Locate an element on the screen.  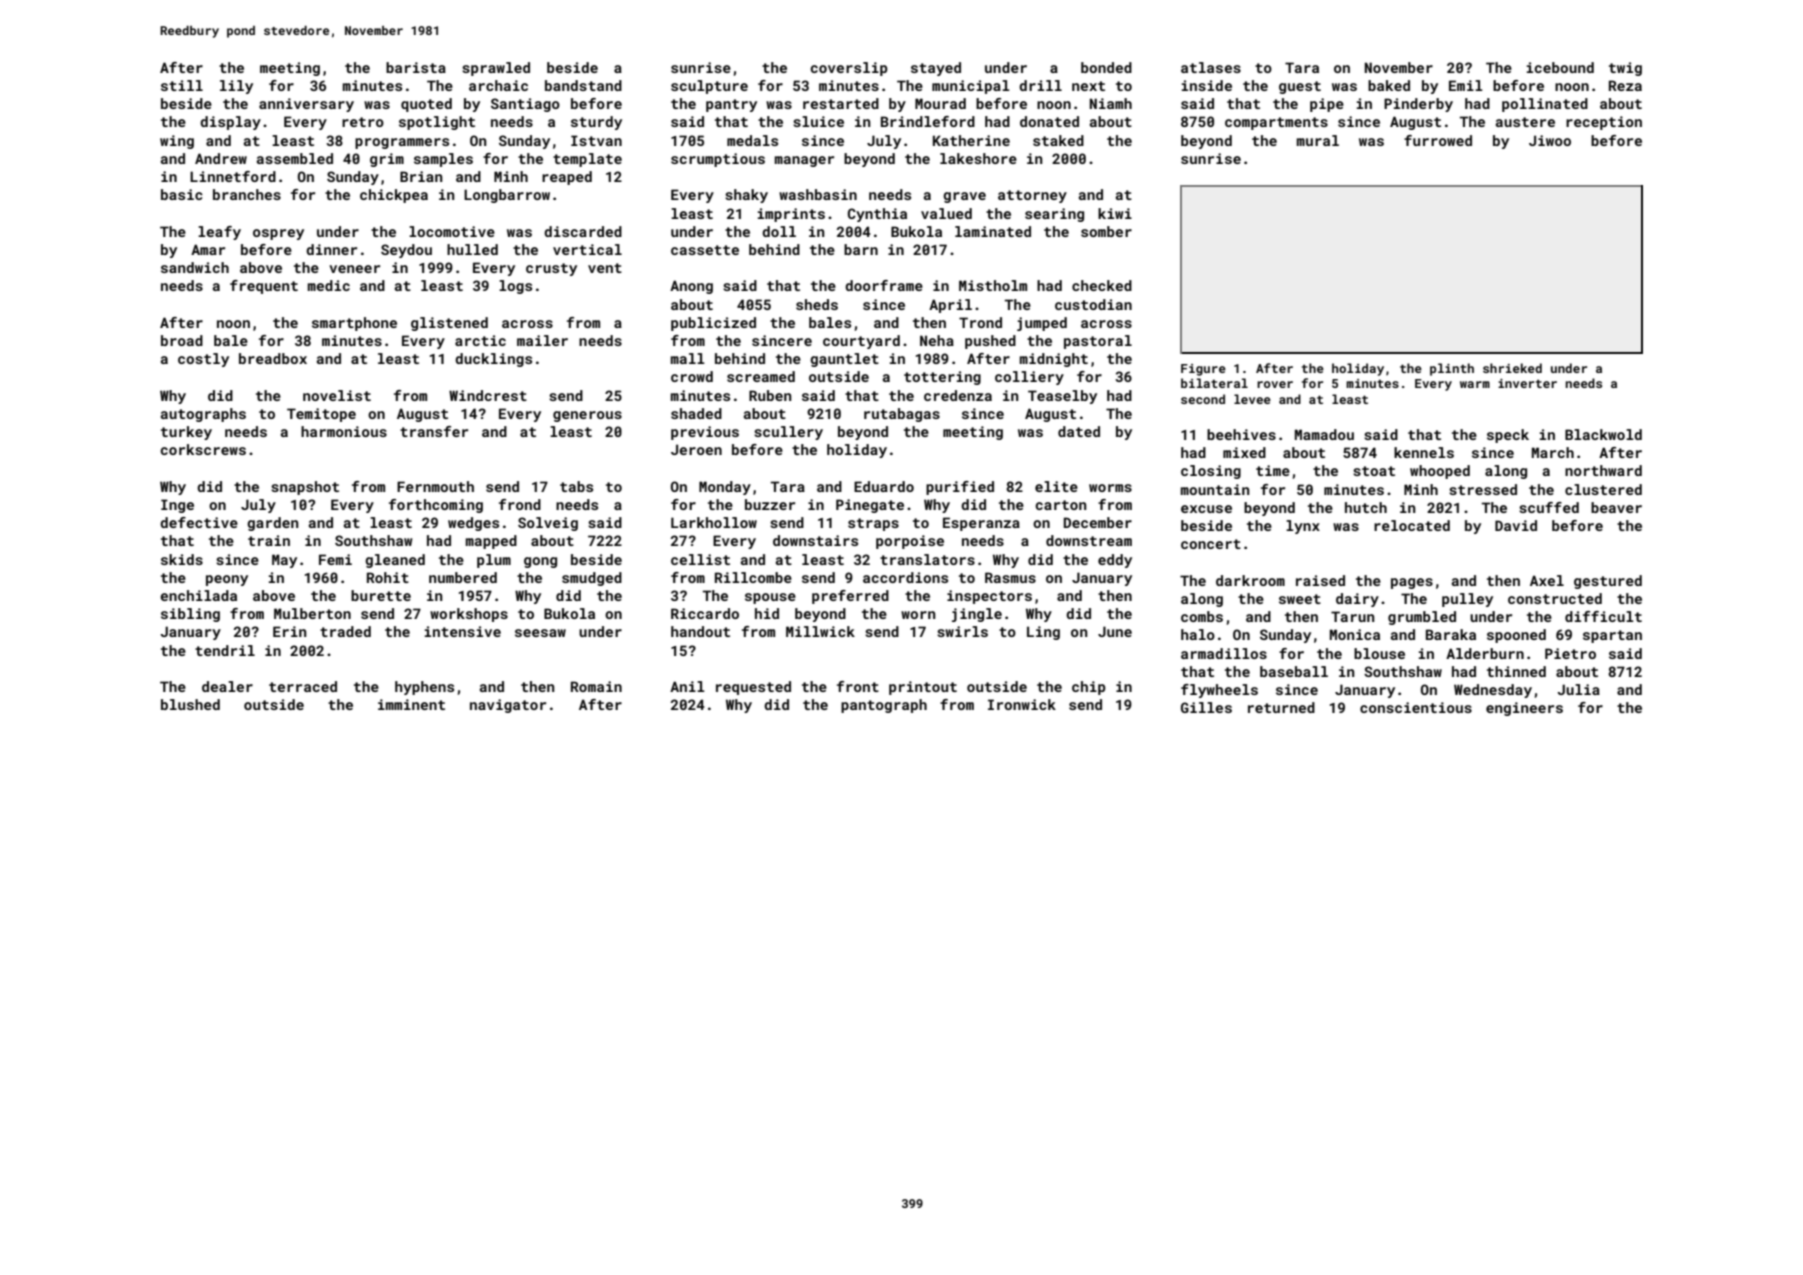
navigator is located at coordinates (508, 706).
